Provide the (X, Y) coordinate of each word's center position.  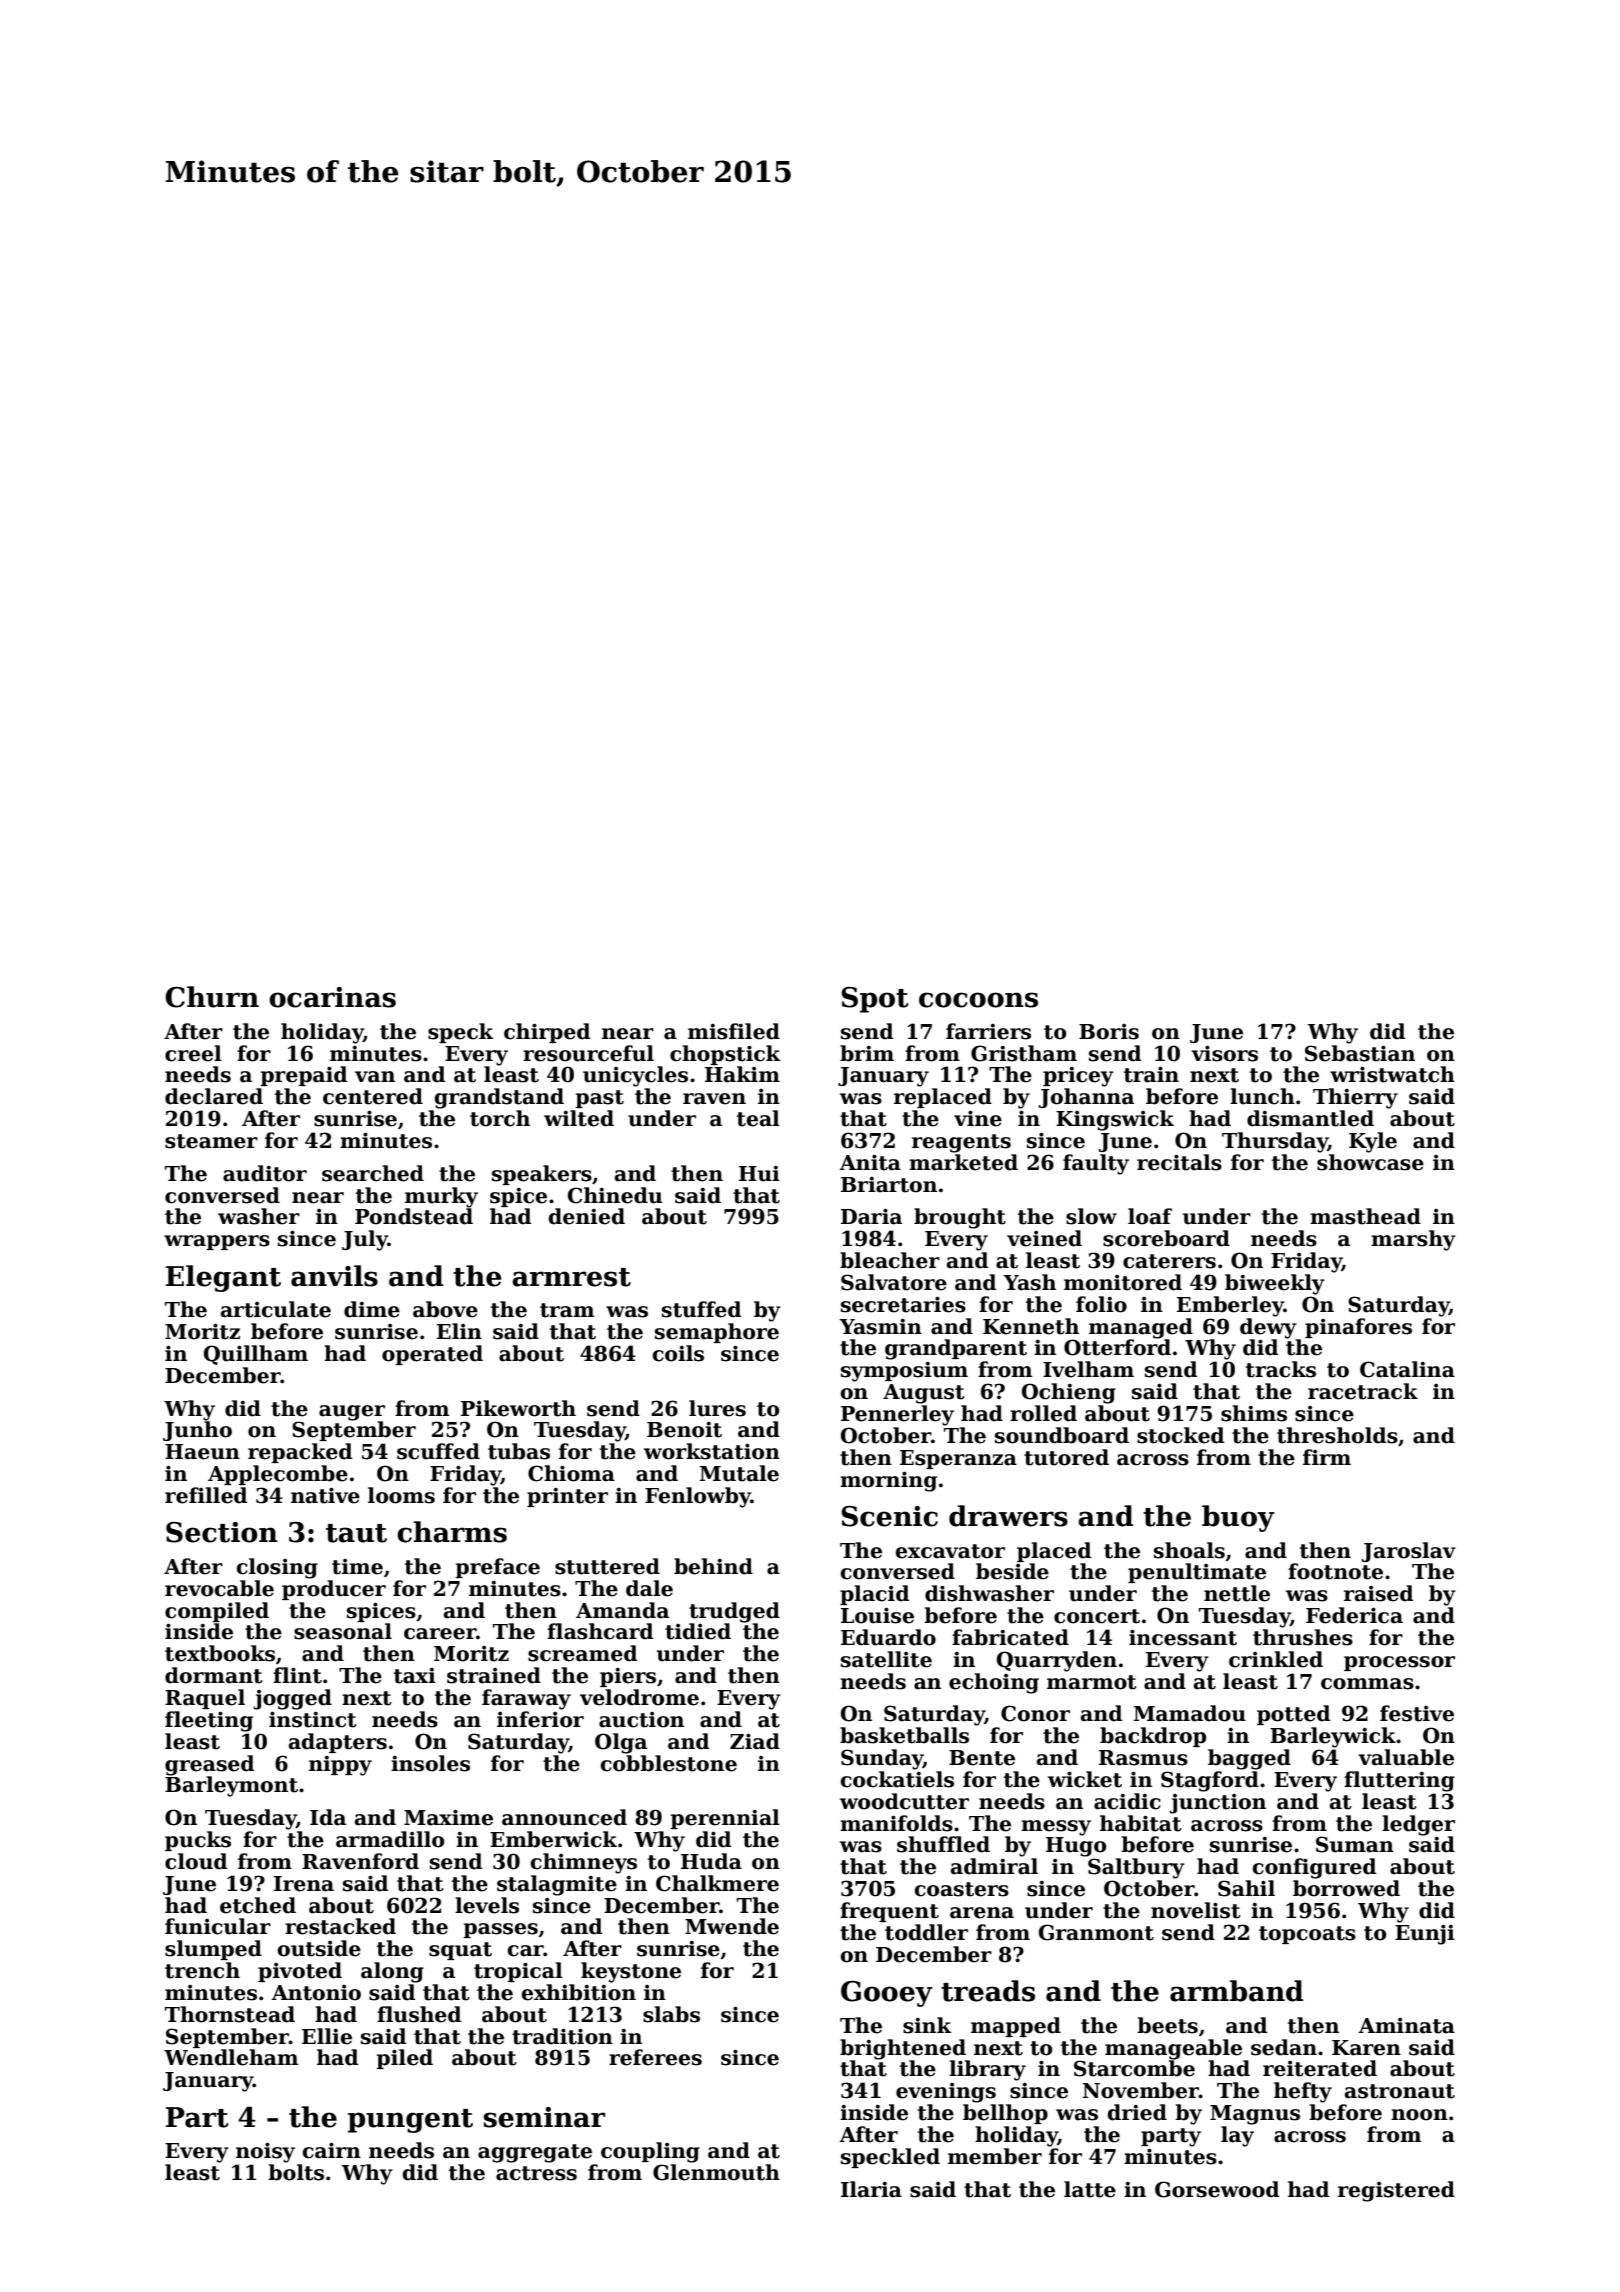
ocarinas (332, 997)
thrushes (1303, 1637)
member (995, 2156)
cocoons (978, 1000)
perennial (725, 1819)
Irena (304, 1884)
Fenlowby (698, 1497)
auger (352, 1413)
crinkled (1276, 1659)
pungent (410, 2121)
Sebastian (1360, 1053)
